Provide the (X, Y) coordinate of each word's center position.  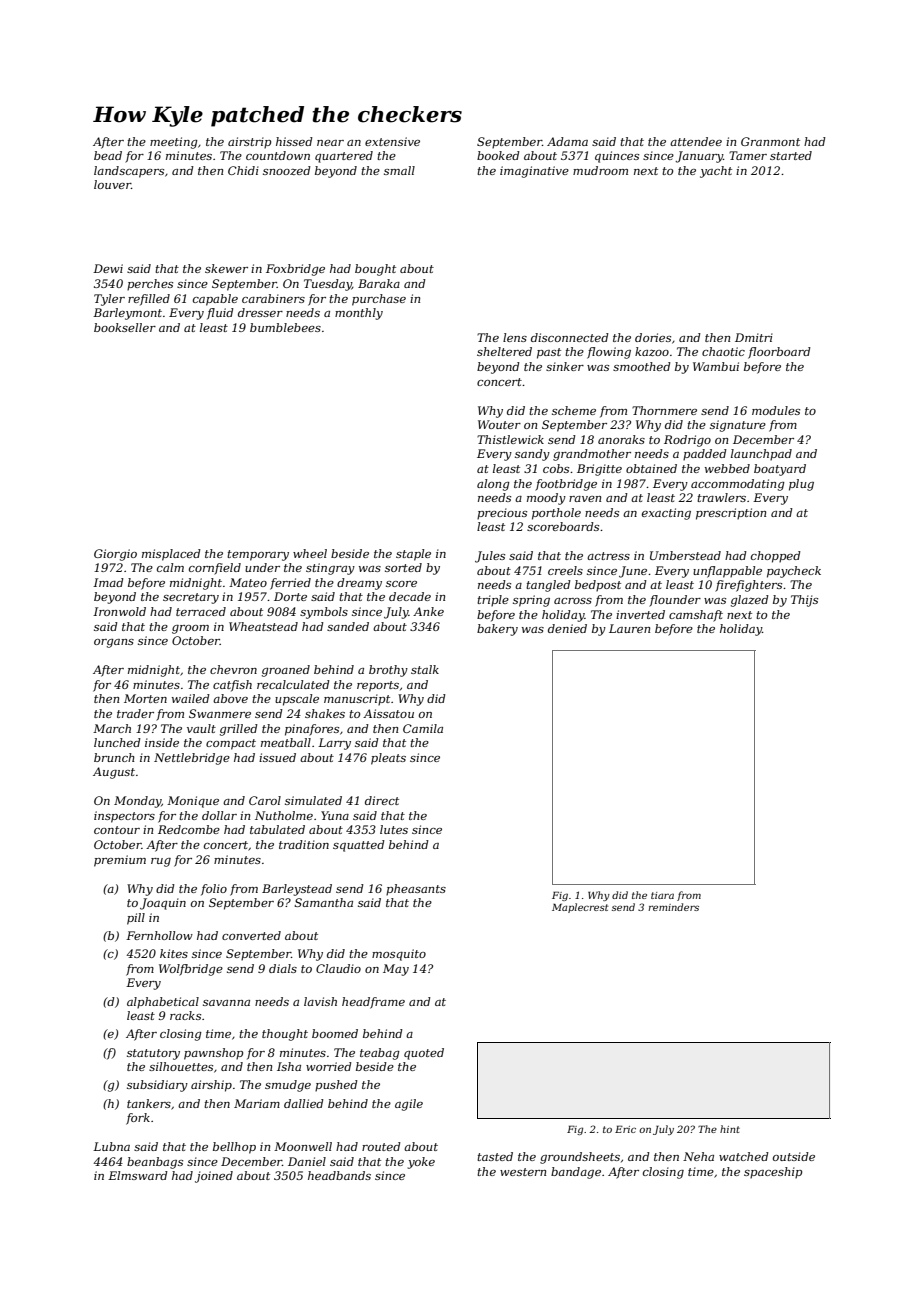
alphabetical (163, 1003)
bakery (497, 630)
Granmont (770, 141)
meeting (174, 143)
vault (201, 728)
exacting (666, 514)
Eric (625, 1129)
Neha (698, 1156)
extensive (392, 141)
